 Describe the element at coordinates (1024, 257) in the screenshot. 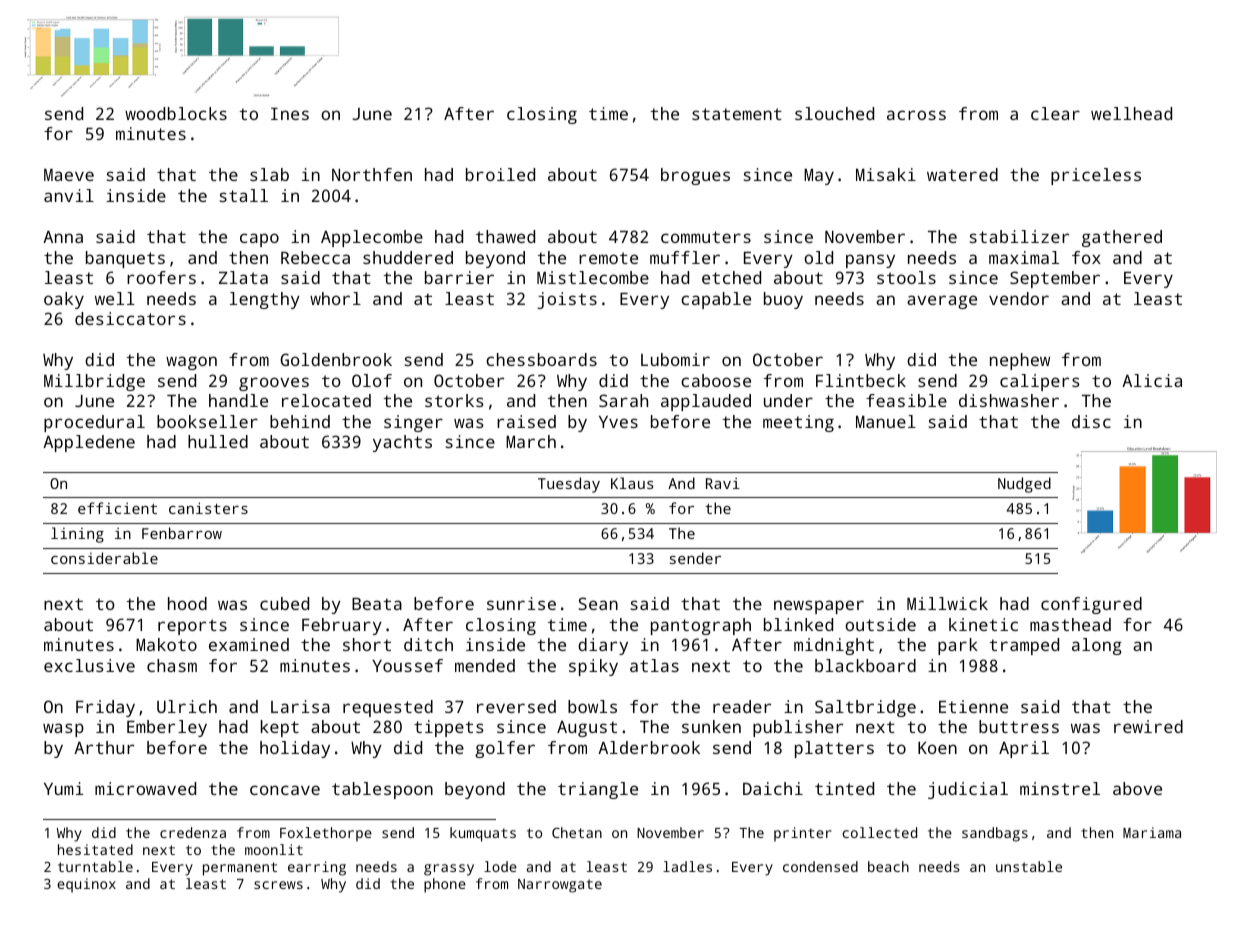

I see `maximal` at that location.
